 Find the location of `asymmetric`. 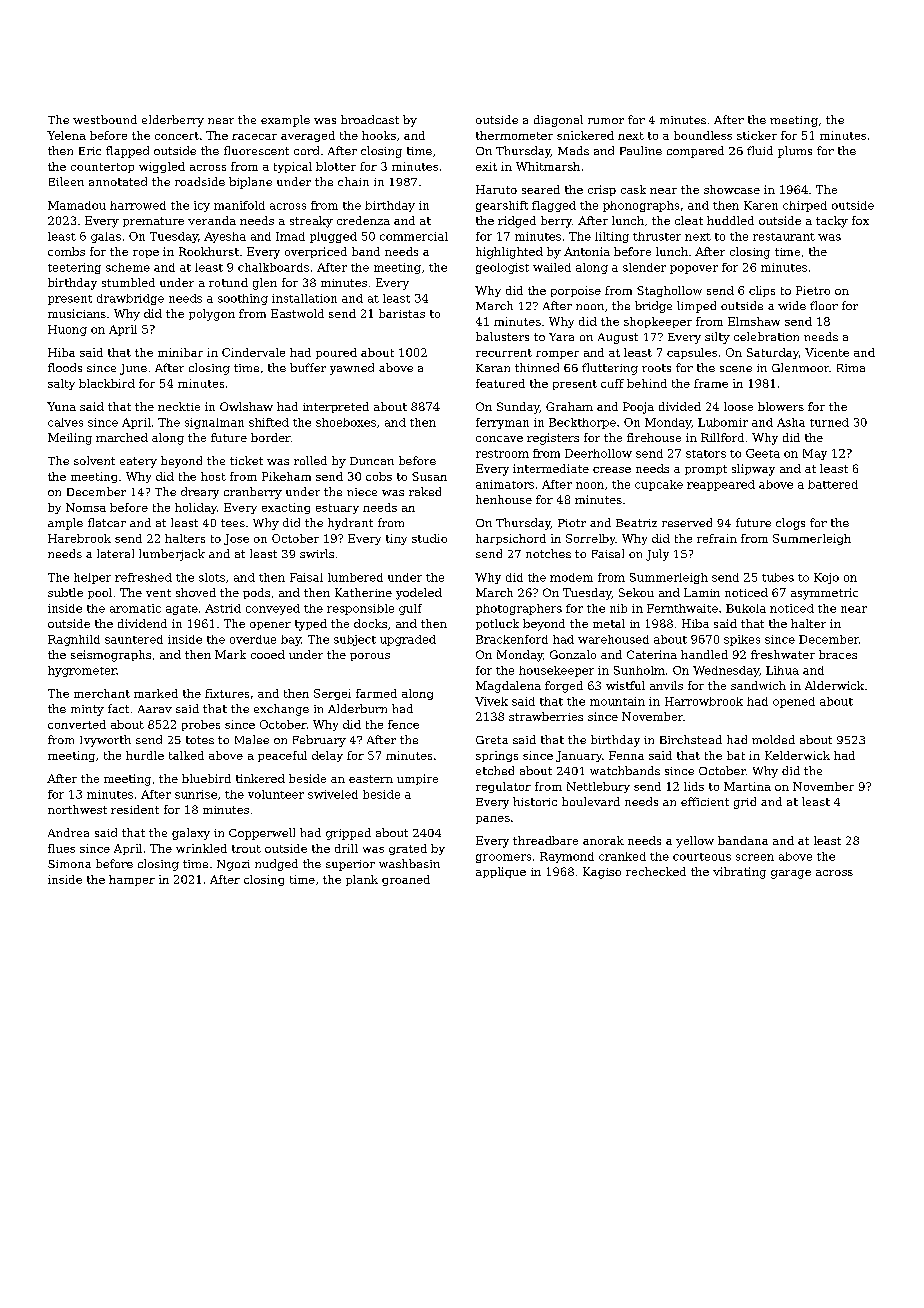

asymmetric is located at coordinates (824, 594).
